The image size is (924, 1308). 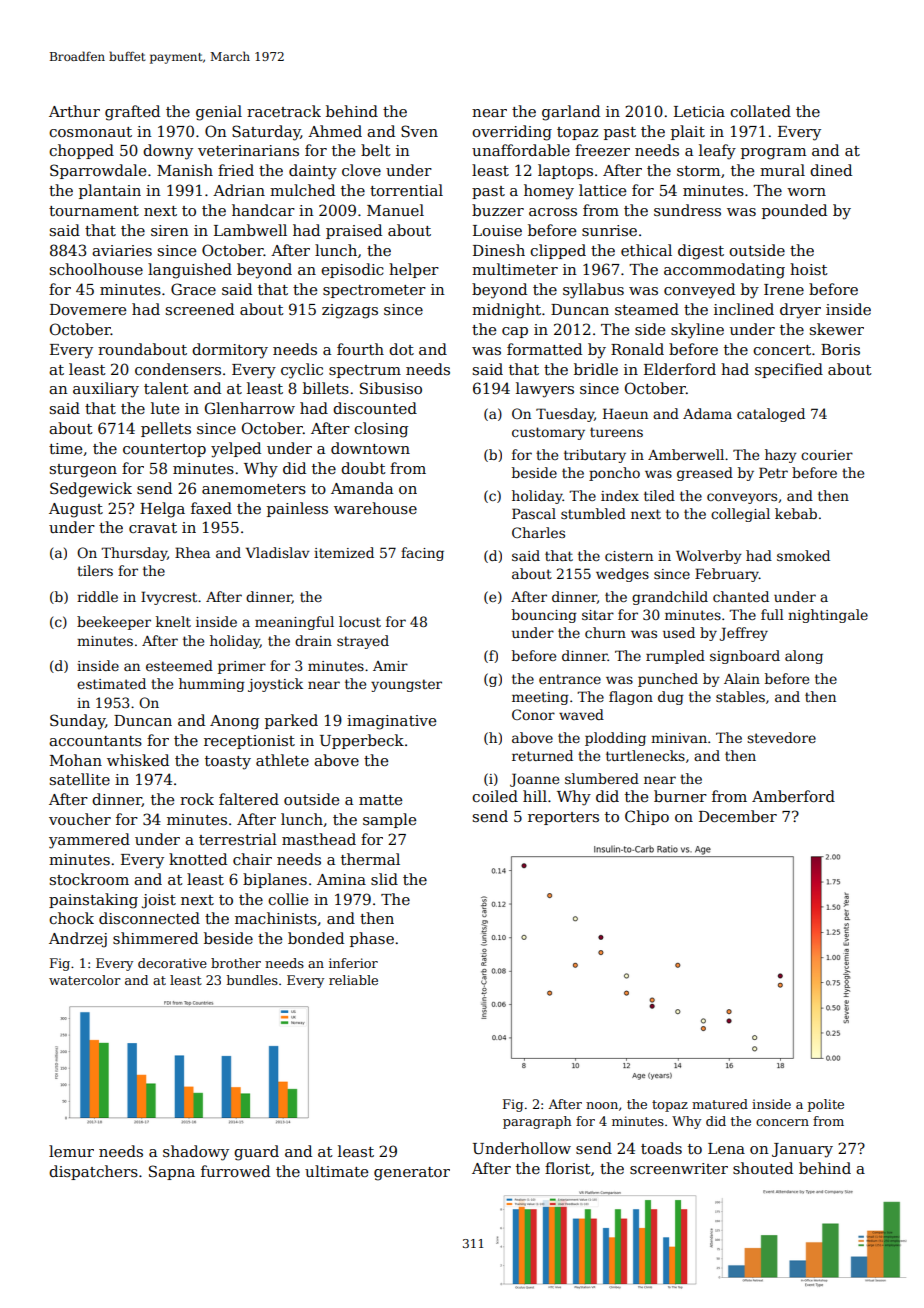 I want to click on condensers, so click(x=178, y=369).
